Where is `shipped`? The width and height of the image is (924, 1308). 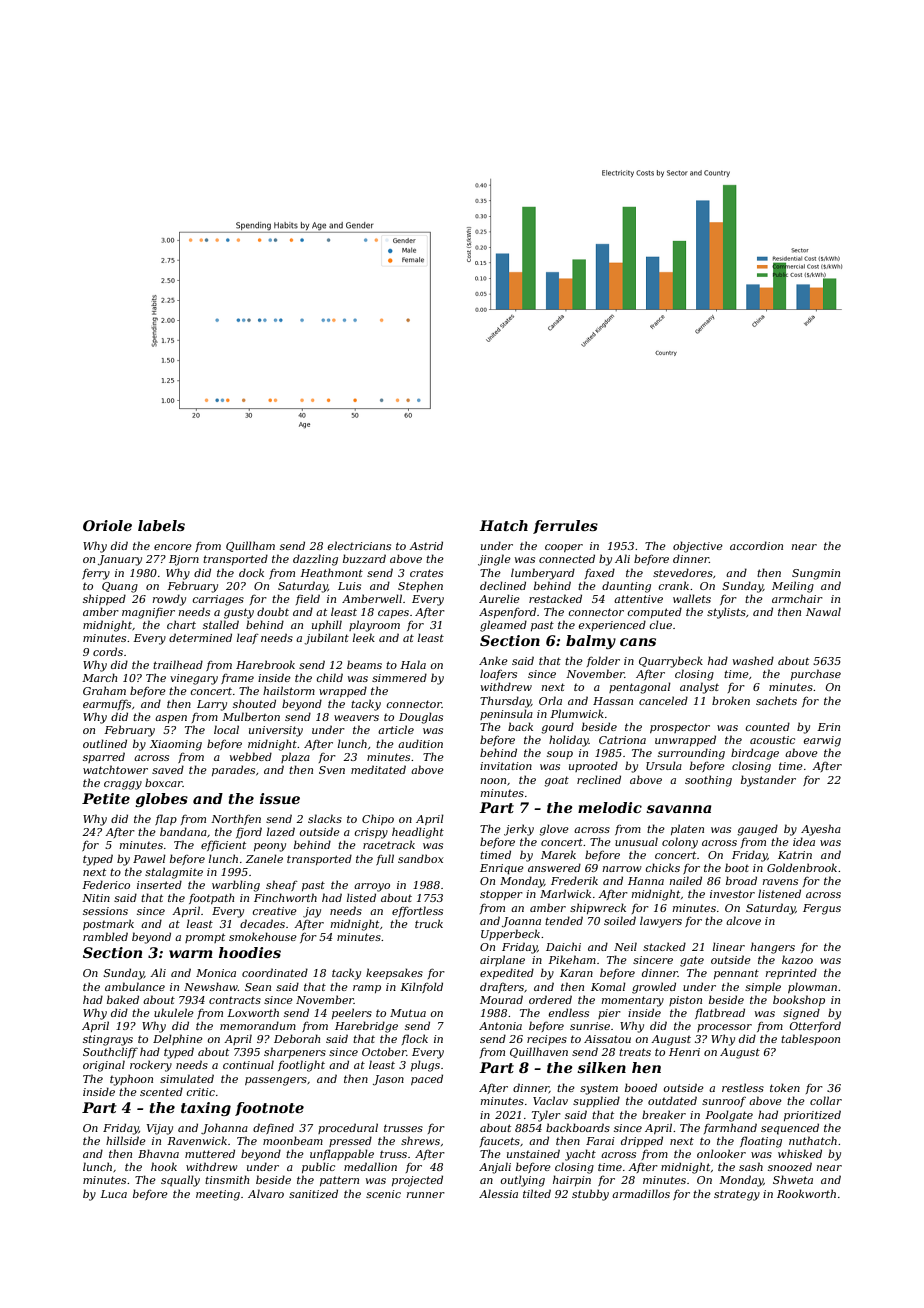
shipped is located at coordinates (104, 599).
